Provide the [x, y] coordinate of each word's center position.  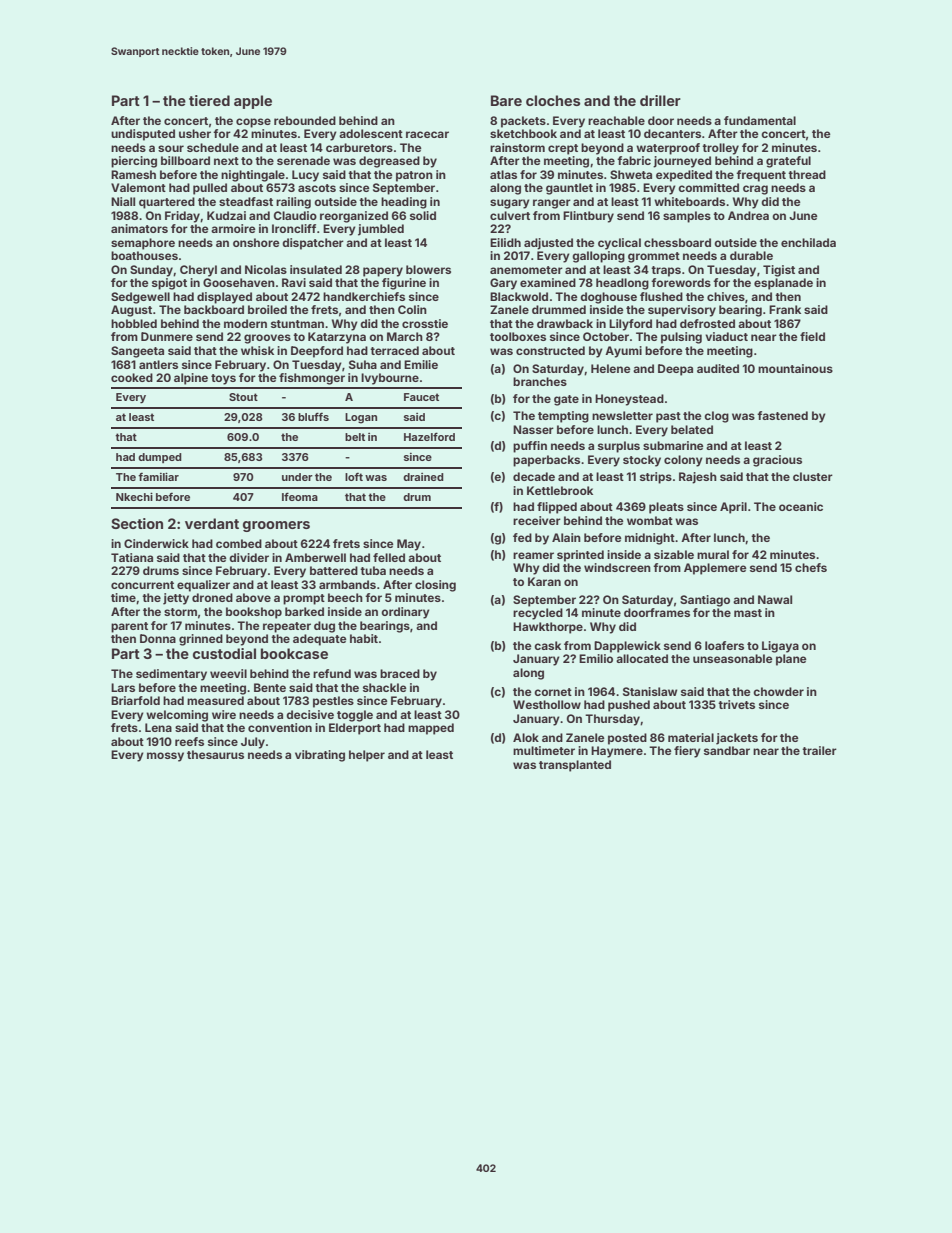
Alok [526, 737]
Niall [123, 201]
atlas [503, 174]
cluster [813, 476]
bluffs [313, 416]
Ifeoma [300, 496]
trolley [720, 149]
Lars [123, 687]
